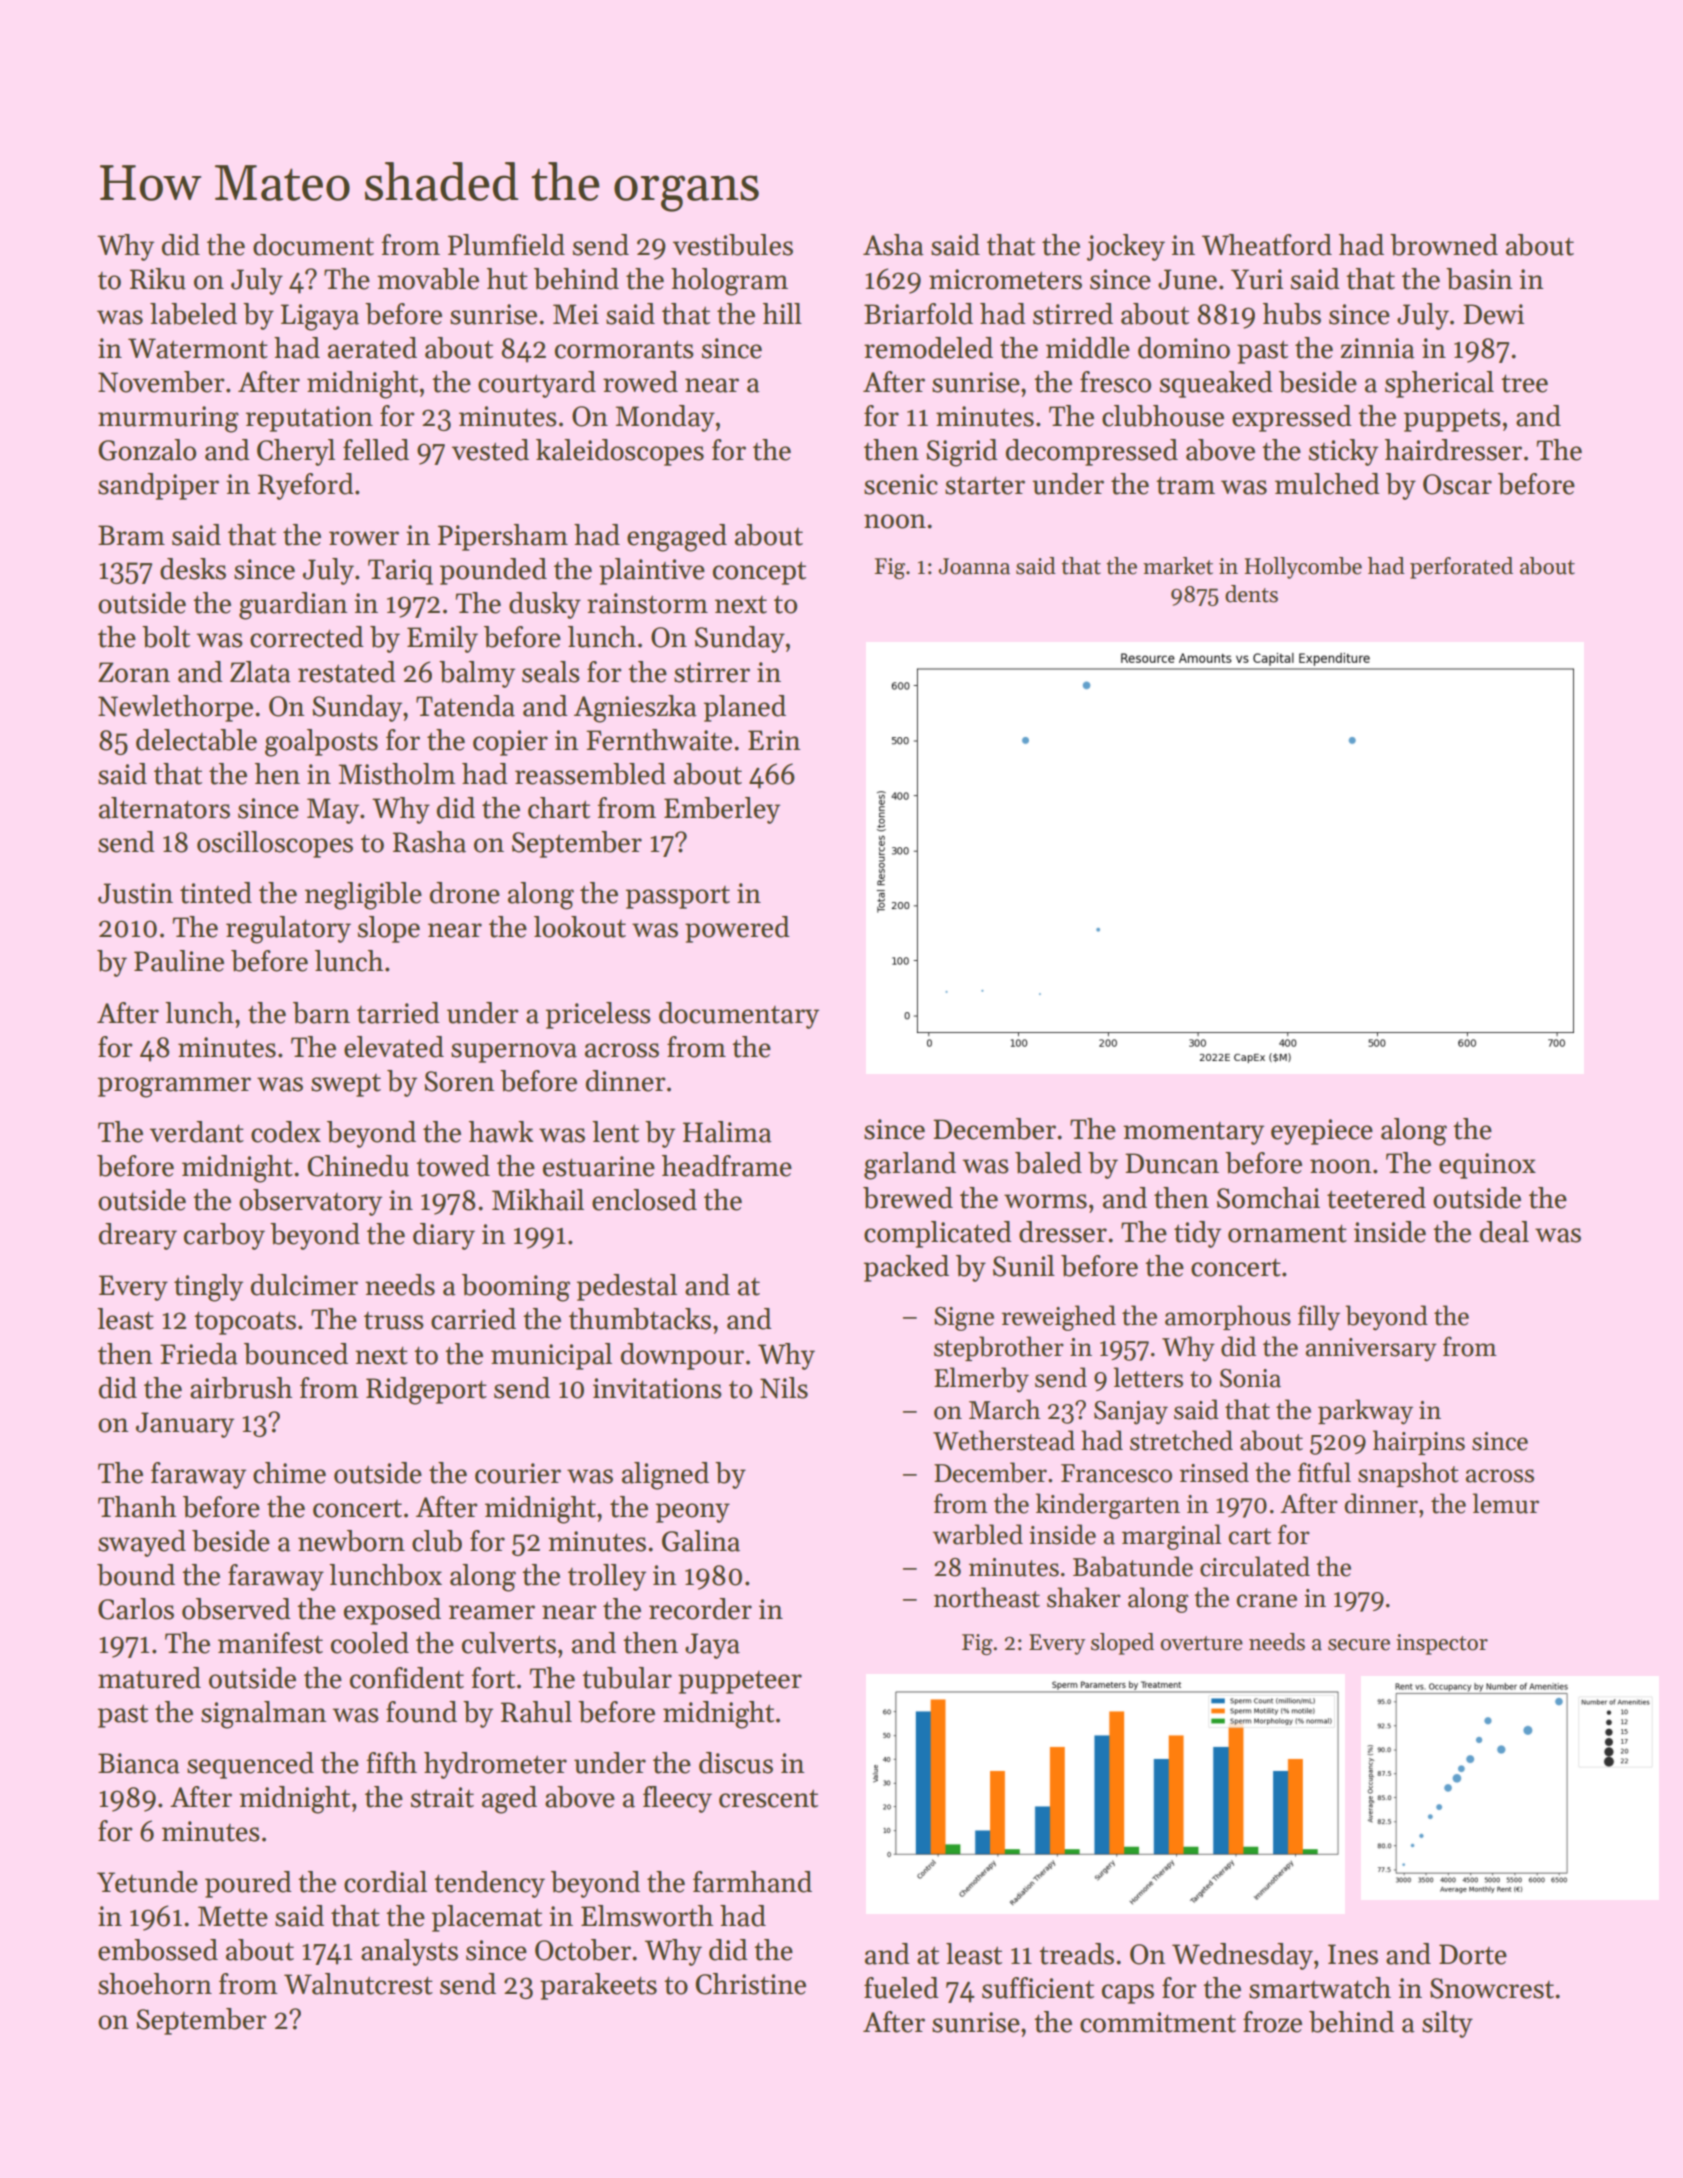 The width and height of the page is (1683, 2178). I want to click on puppeteer, so click(740, 1682).
